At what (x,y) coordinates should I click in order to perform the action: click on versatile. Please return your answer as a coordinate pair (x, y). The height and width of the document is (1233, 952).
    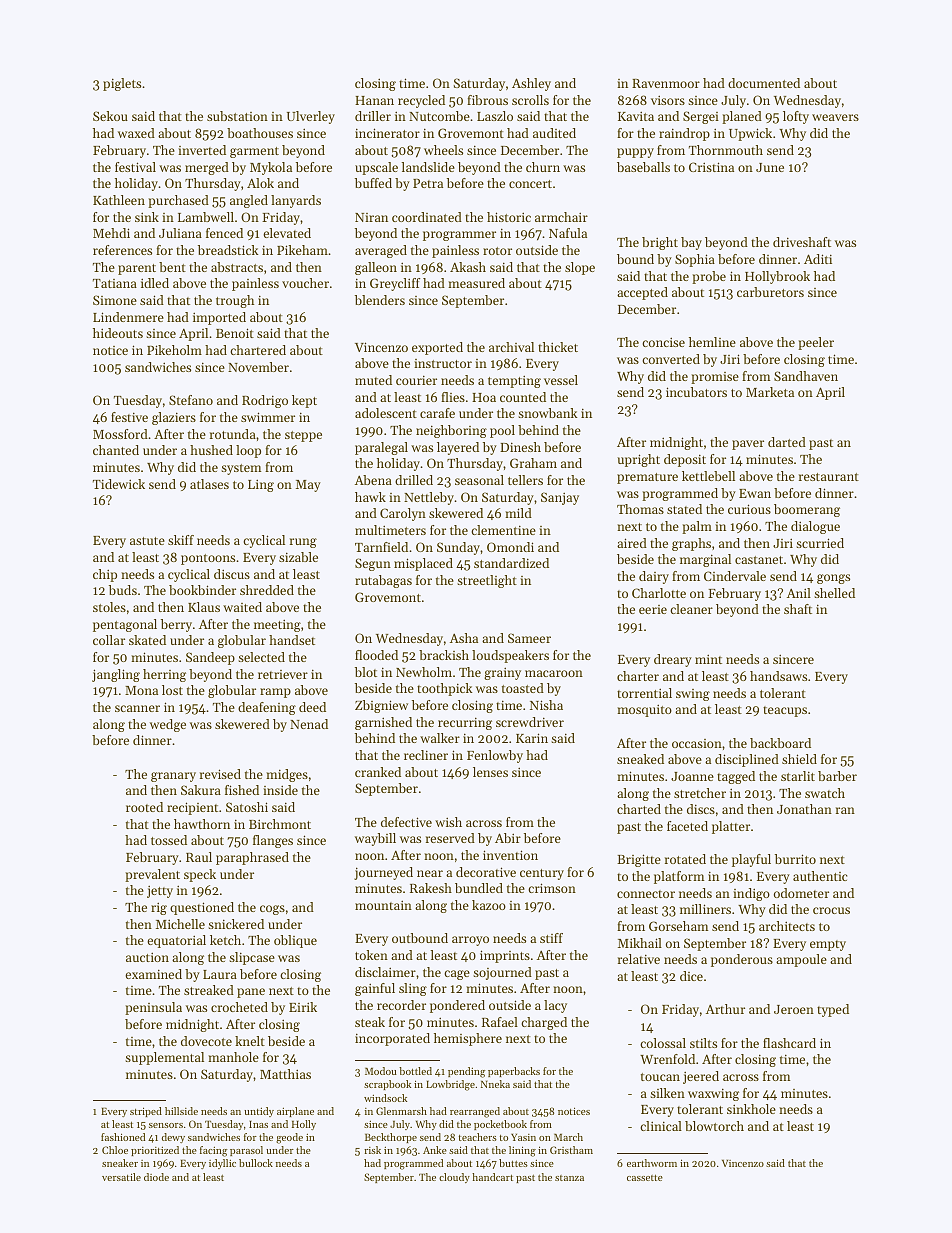
    Looking at the image, I should click on (121, 1177).
